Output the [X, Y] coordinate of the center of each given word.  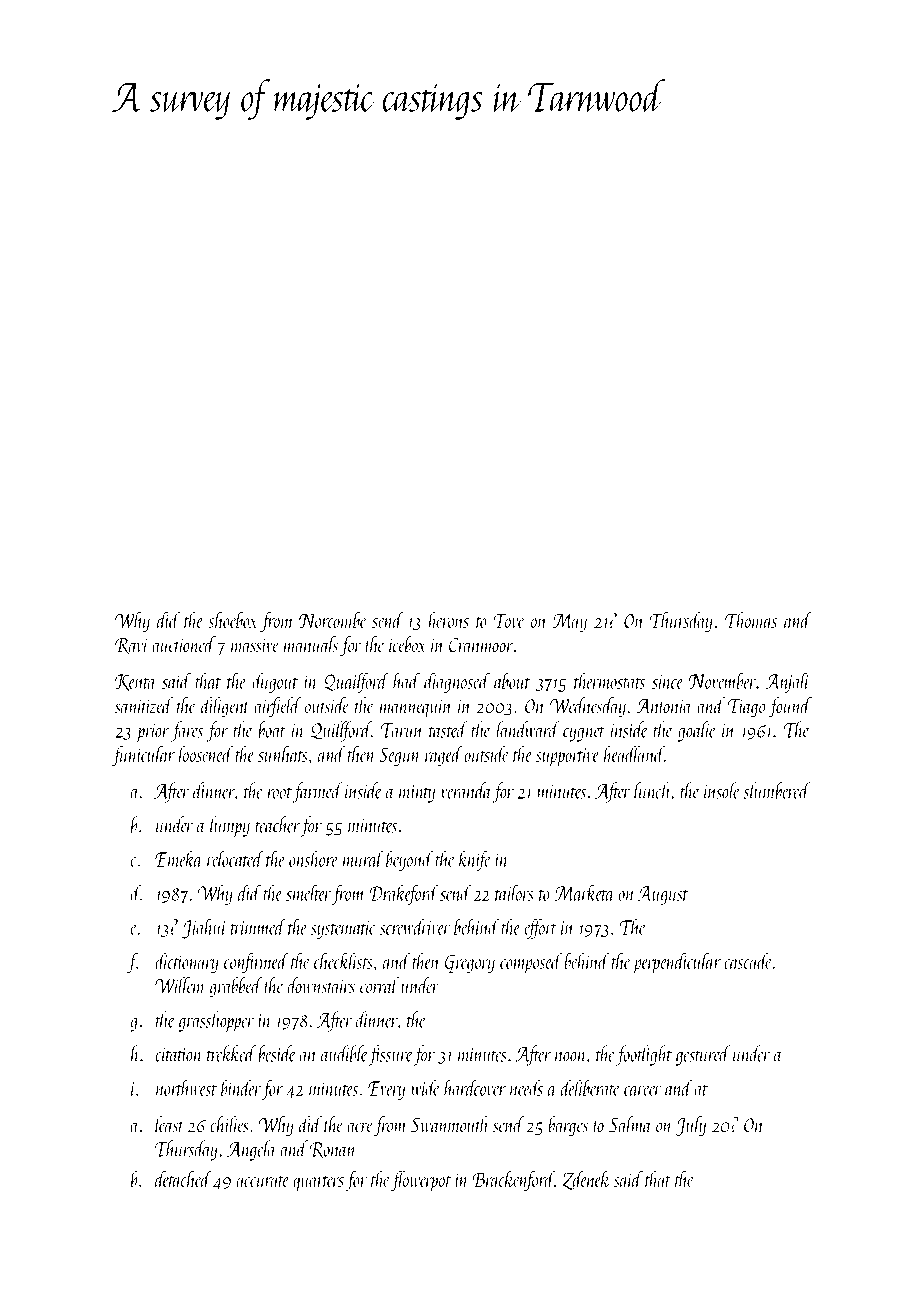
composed [531, 963]
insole [722, 790]
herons [448, 620]
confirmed [256, 963]
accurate [263, 1181]
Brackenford [513, 1181]
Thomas [751, 620]
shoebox [233, 620]
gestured [703, 1055]
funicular [143, 756]
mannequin [416, 708]
